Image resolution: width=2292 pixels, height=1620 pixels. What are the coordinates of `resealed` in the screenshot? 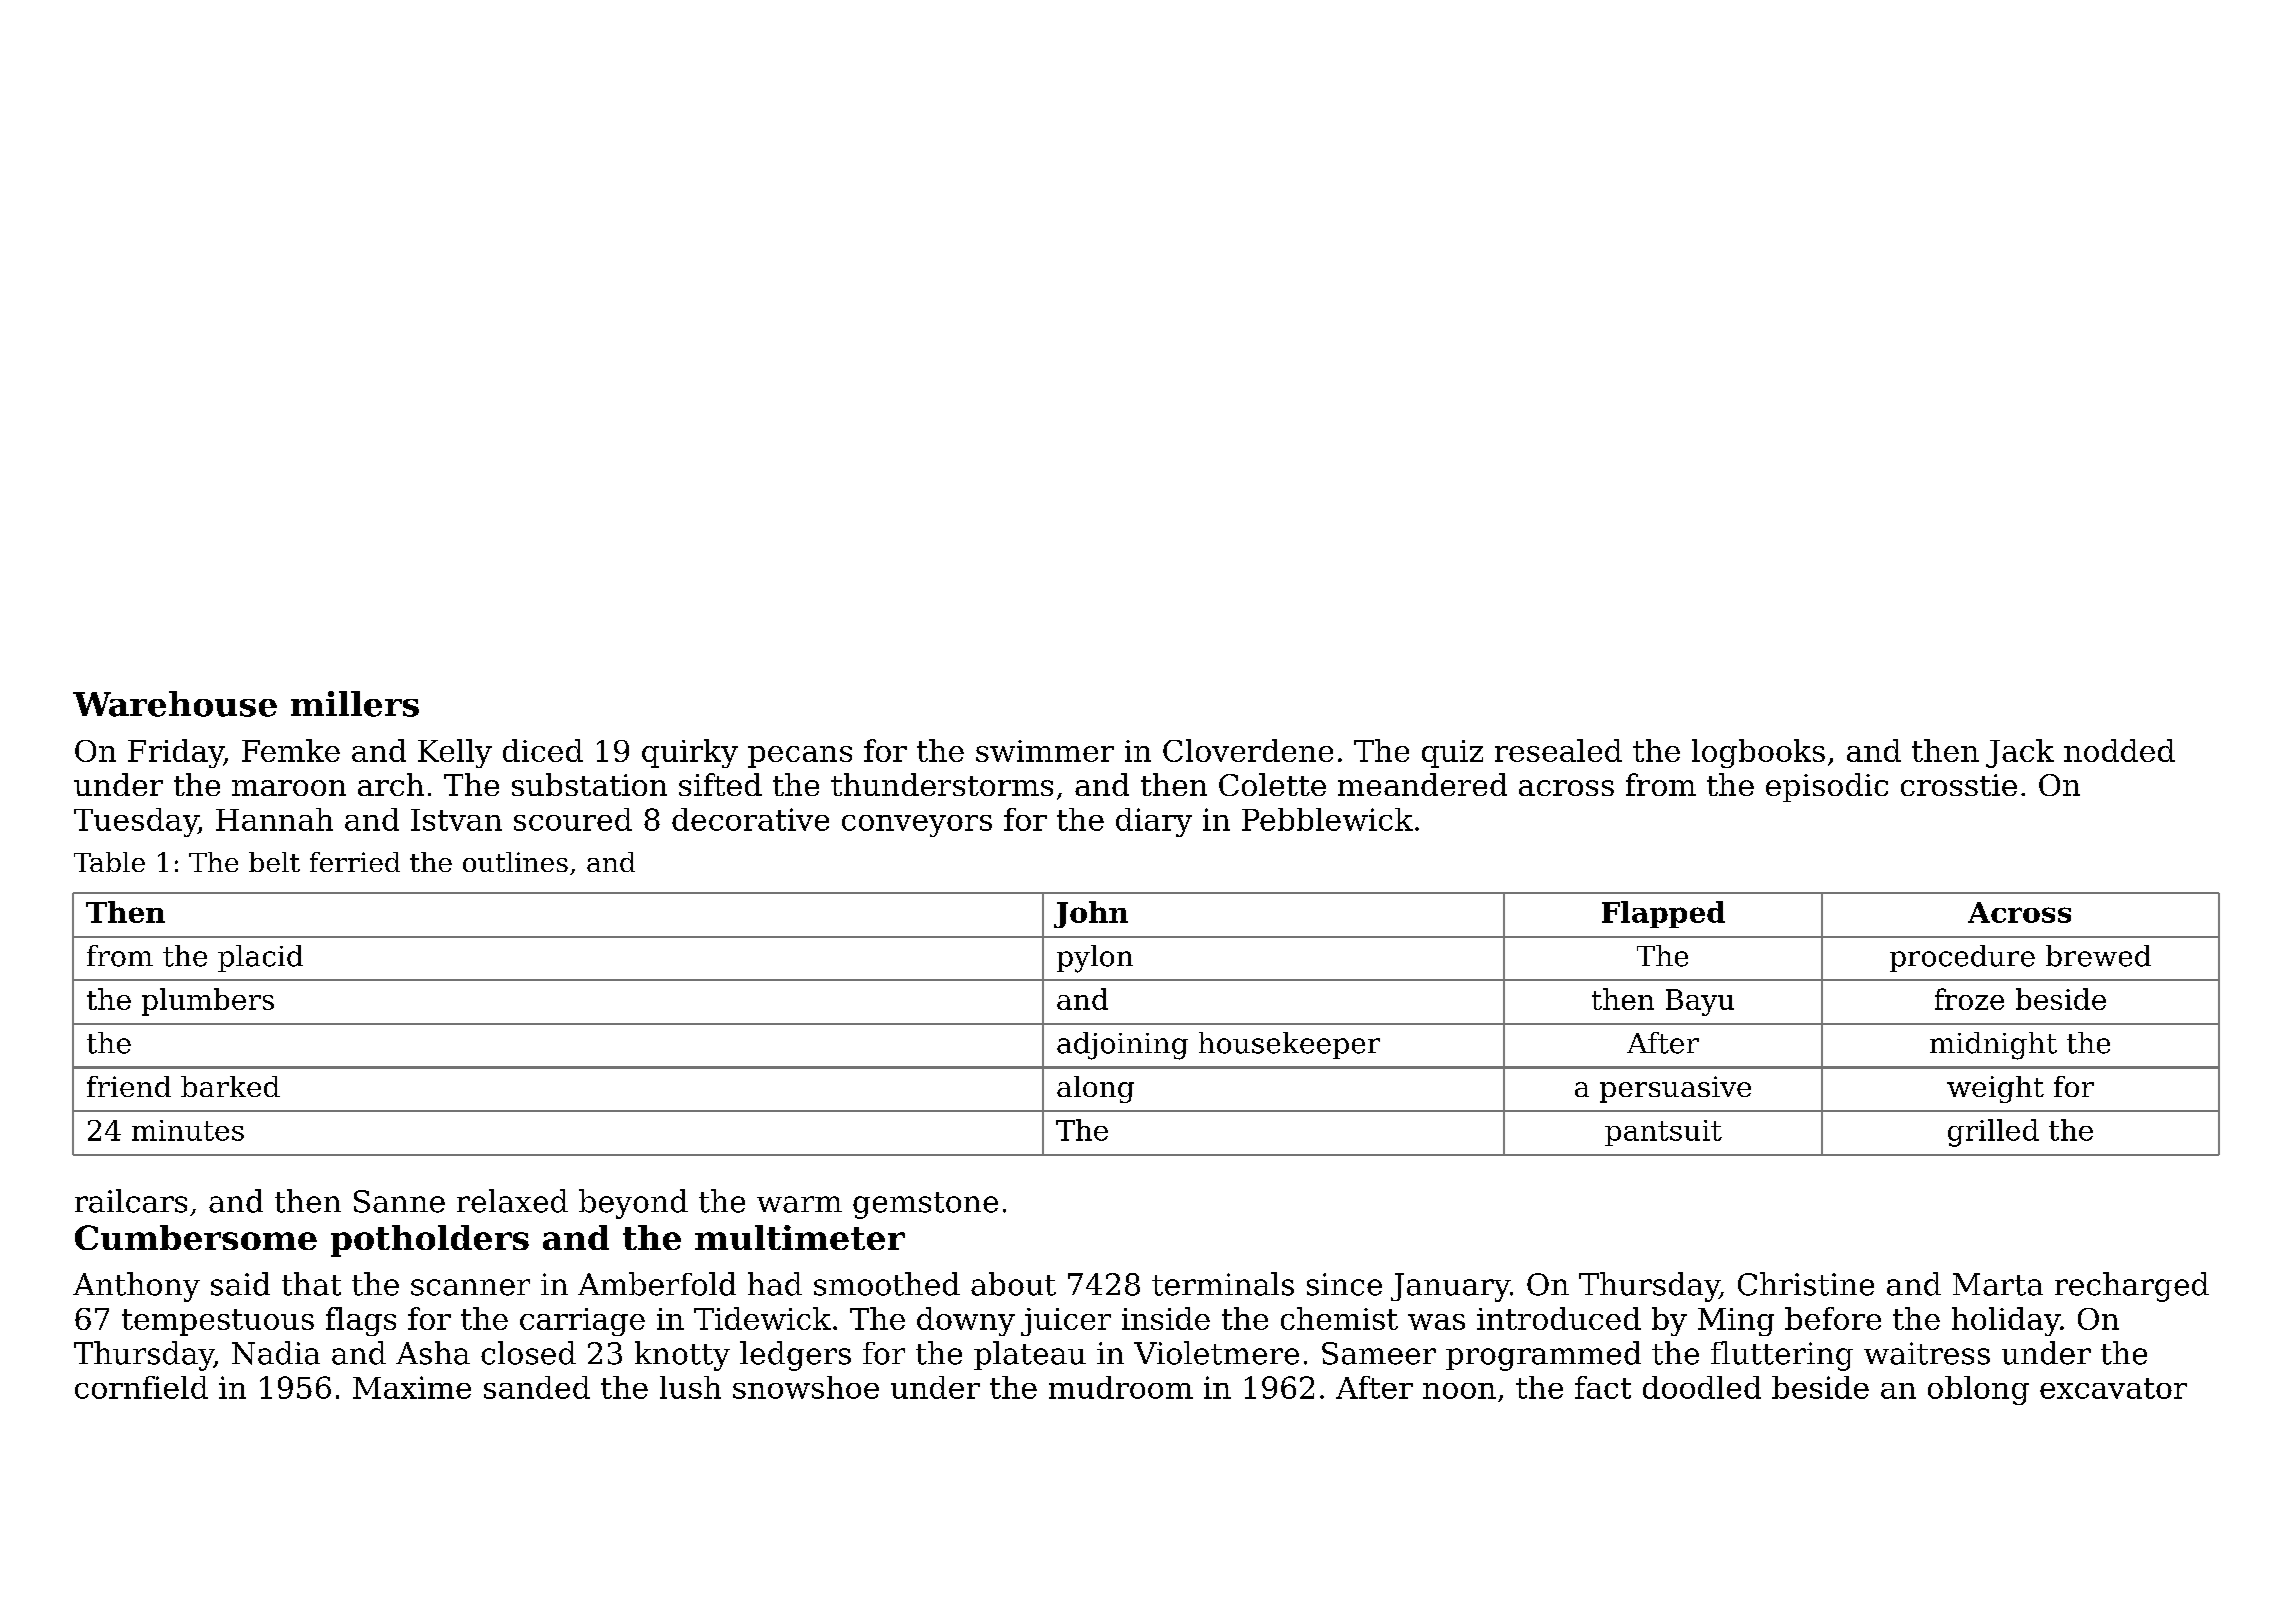 It's located at (1558, 750).
